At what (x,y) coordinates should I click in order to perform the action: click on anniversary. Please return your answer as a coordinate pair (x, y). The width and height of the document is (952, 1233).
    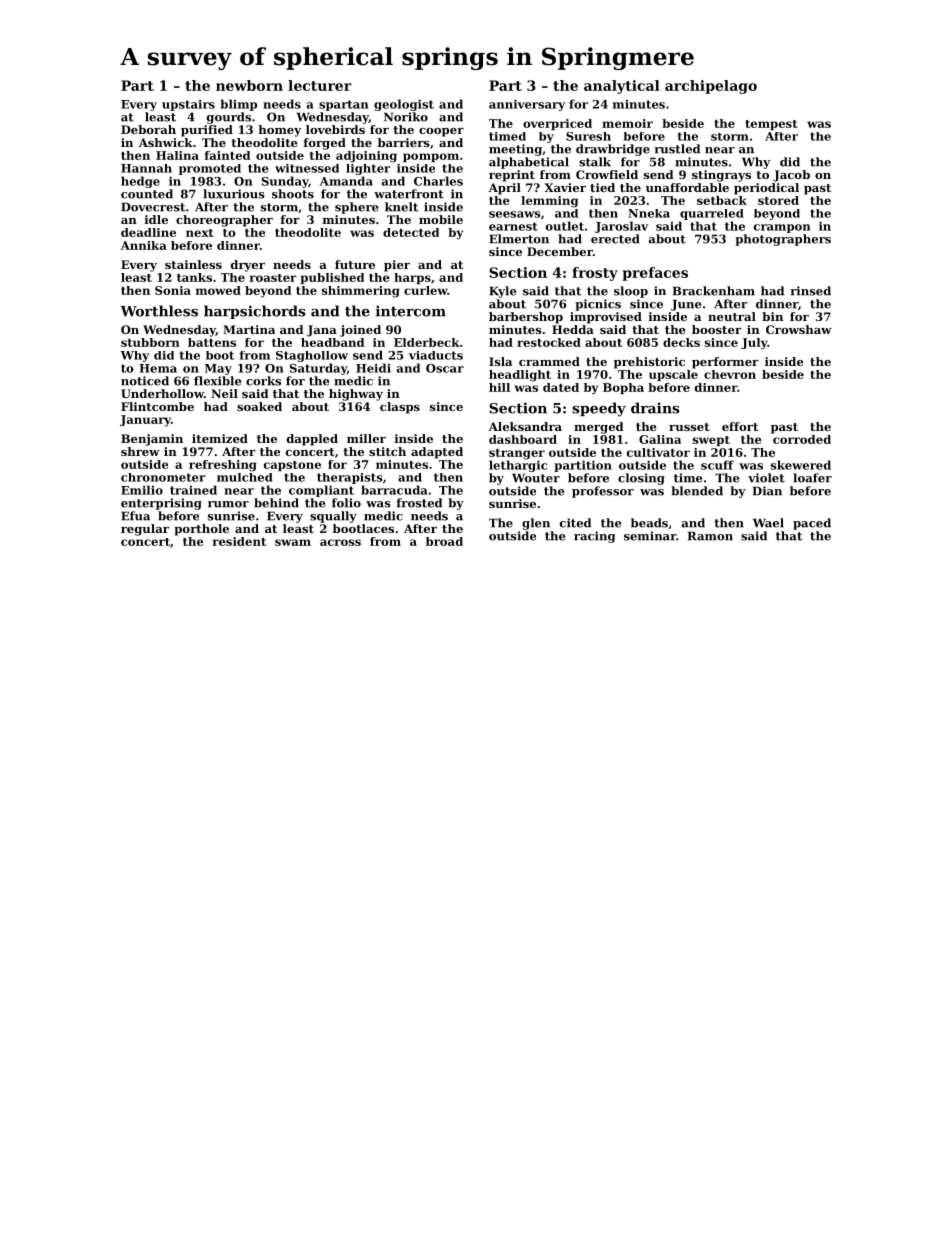
    Looking at the image, I should click on (527, 105).
